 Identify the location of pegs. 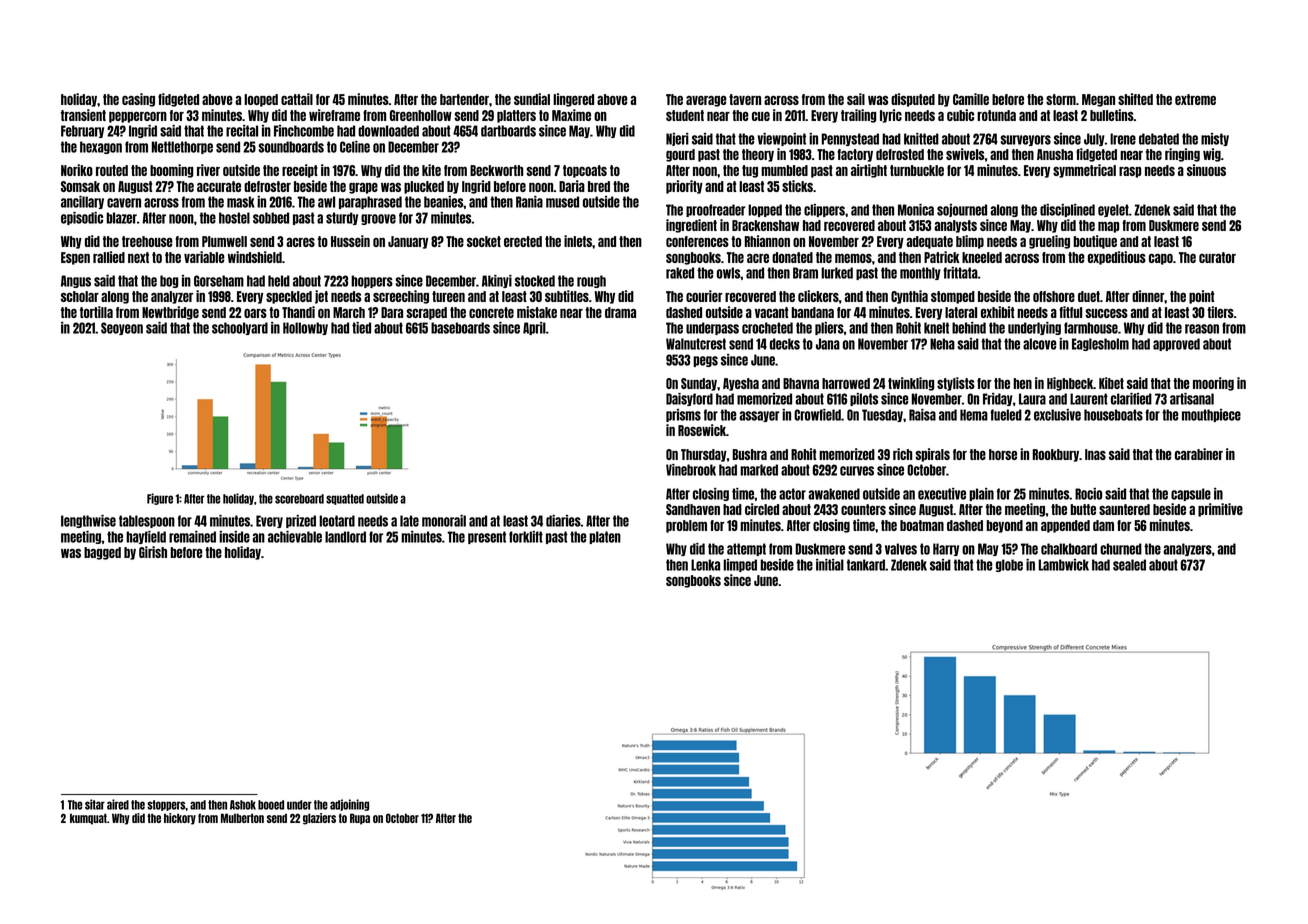
(705, 361).
